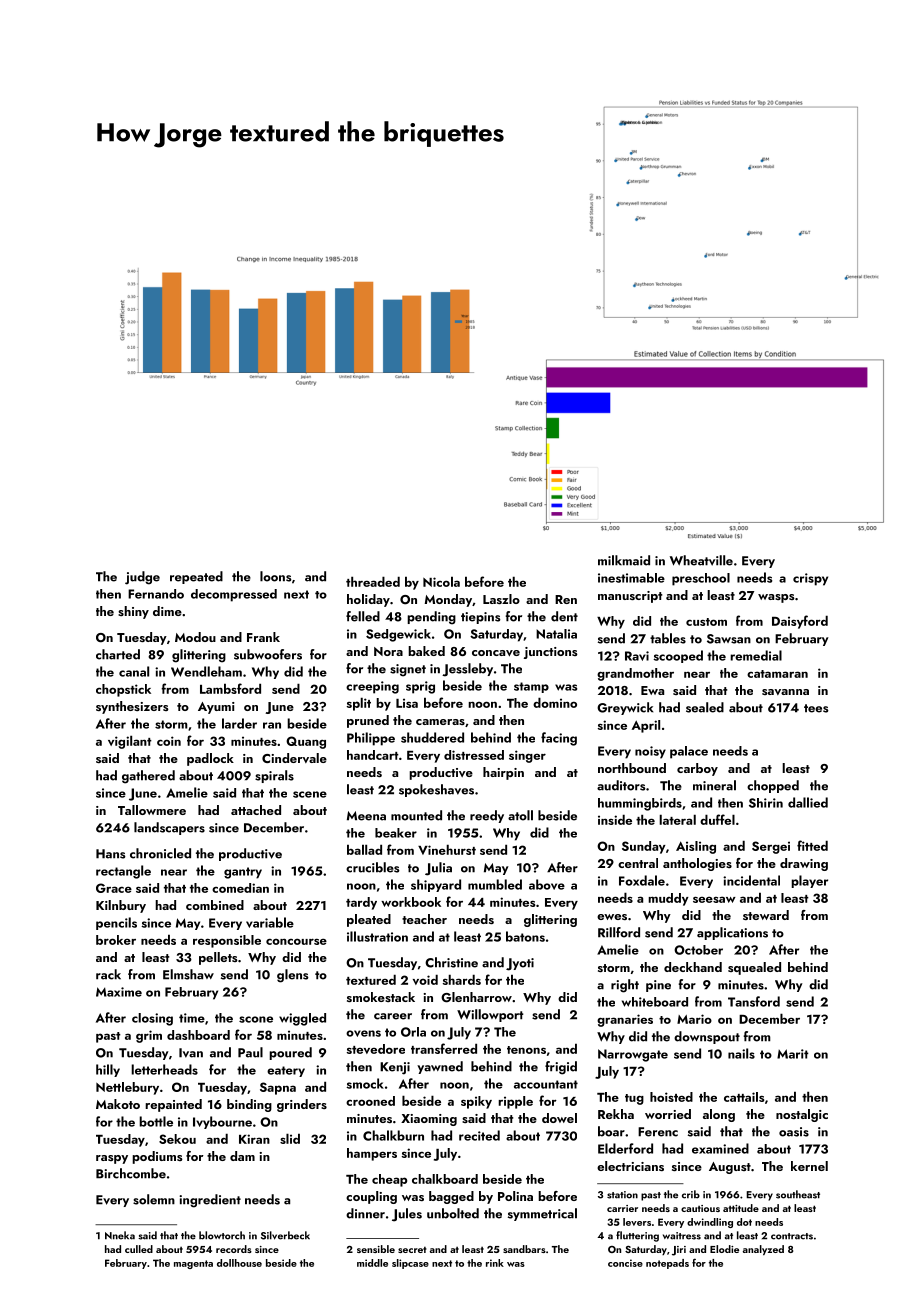 The image size is (924, 1308). What do you see at coordinates (142, 578) in the screenshot?
I see `judge` at bounding box center [142, 578].
